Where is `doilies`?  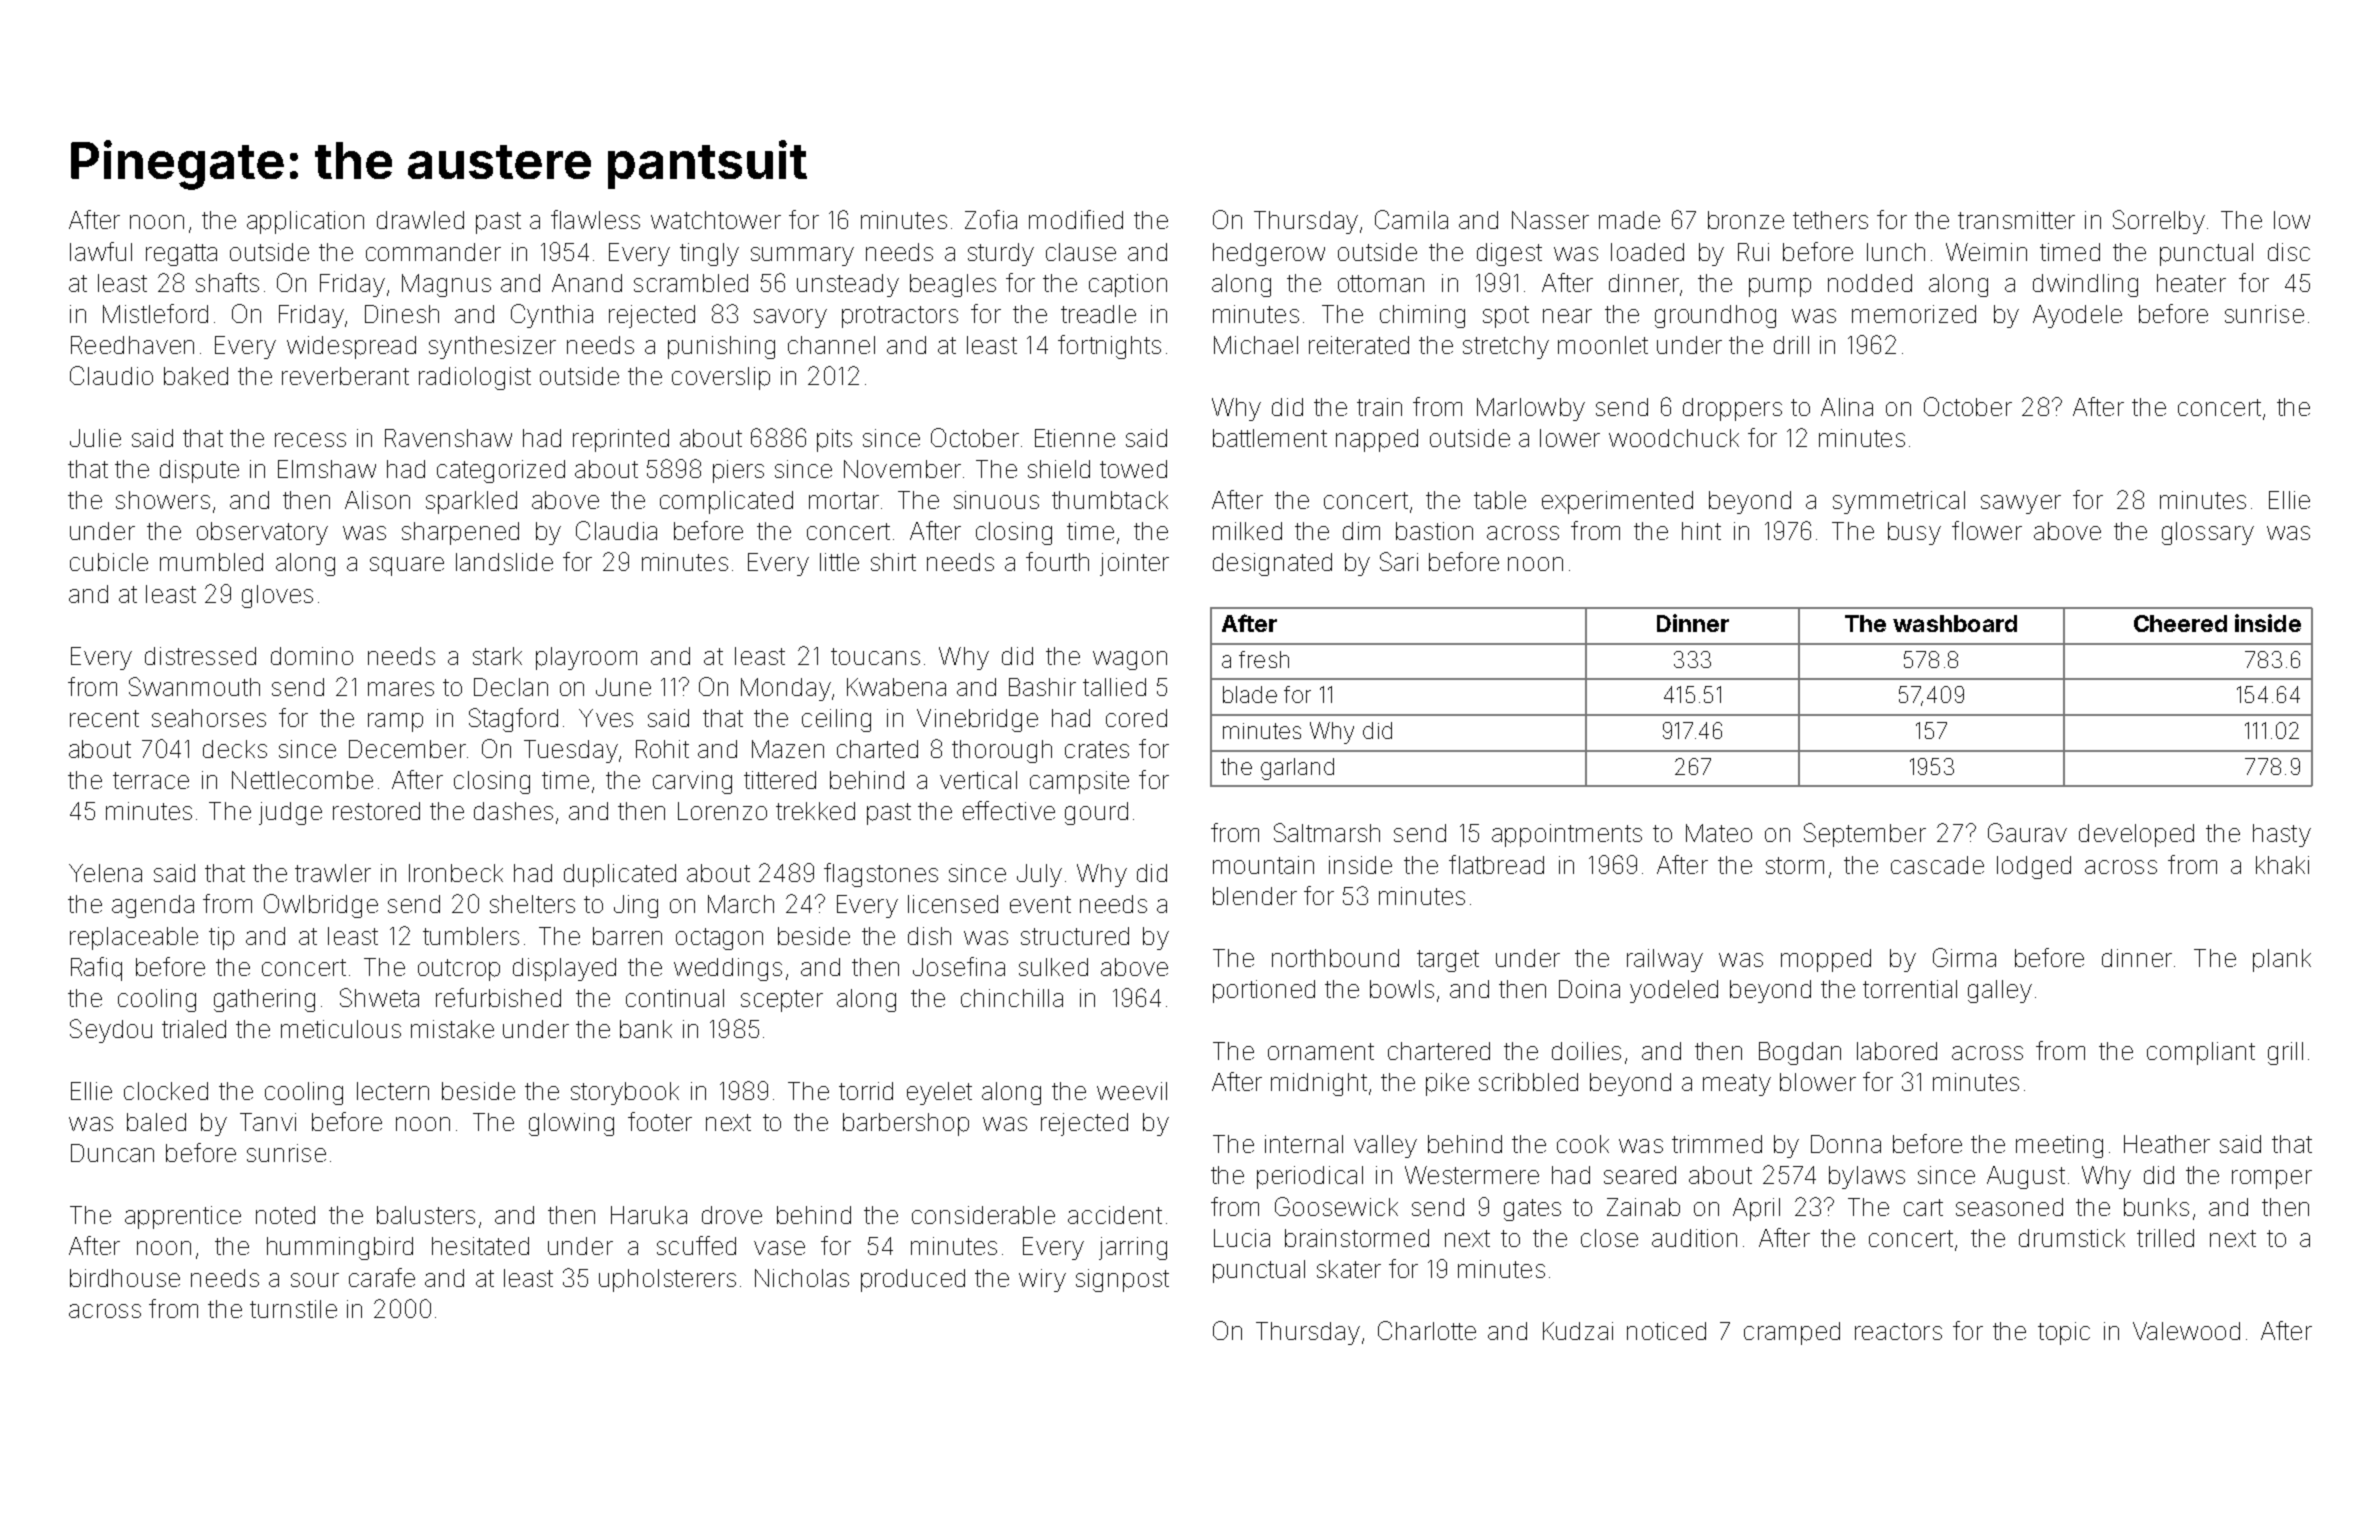
doilies is located at coordinates (1586, 1051).
